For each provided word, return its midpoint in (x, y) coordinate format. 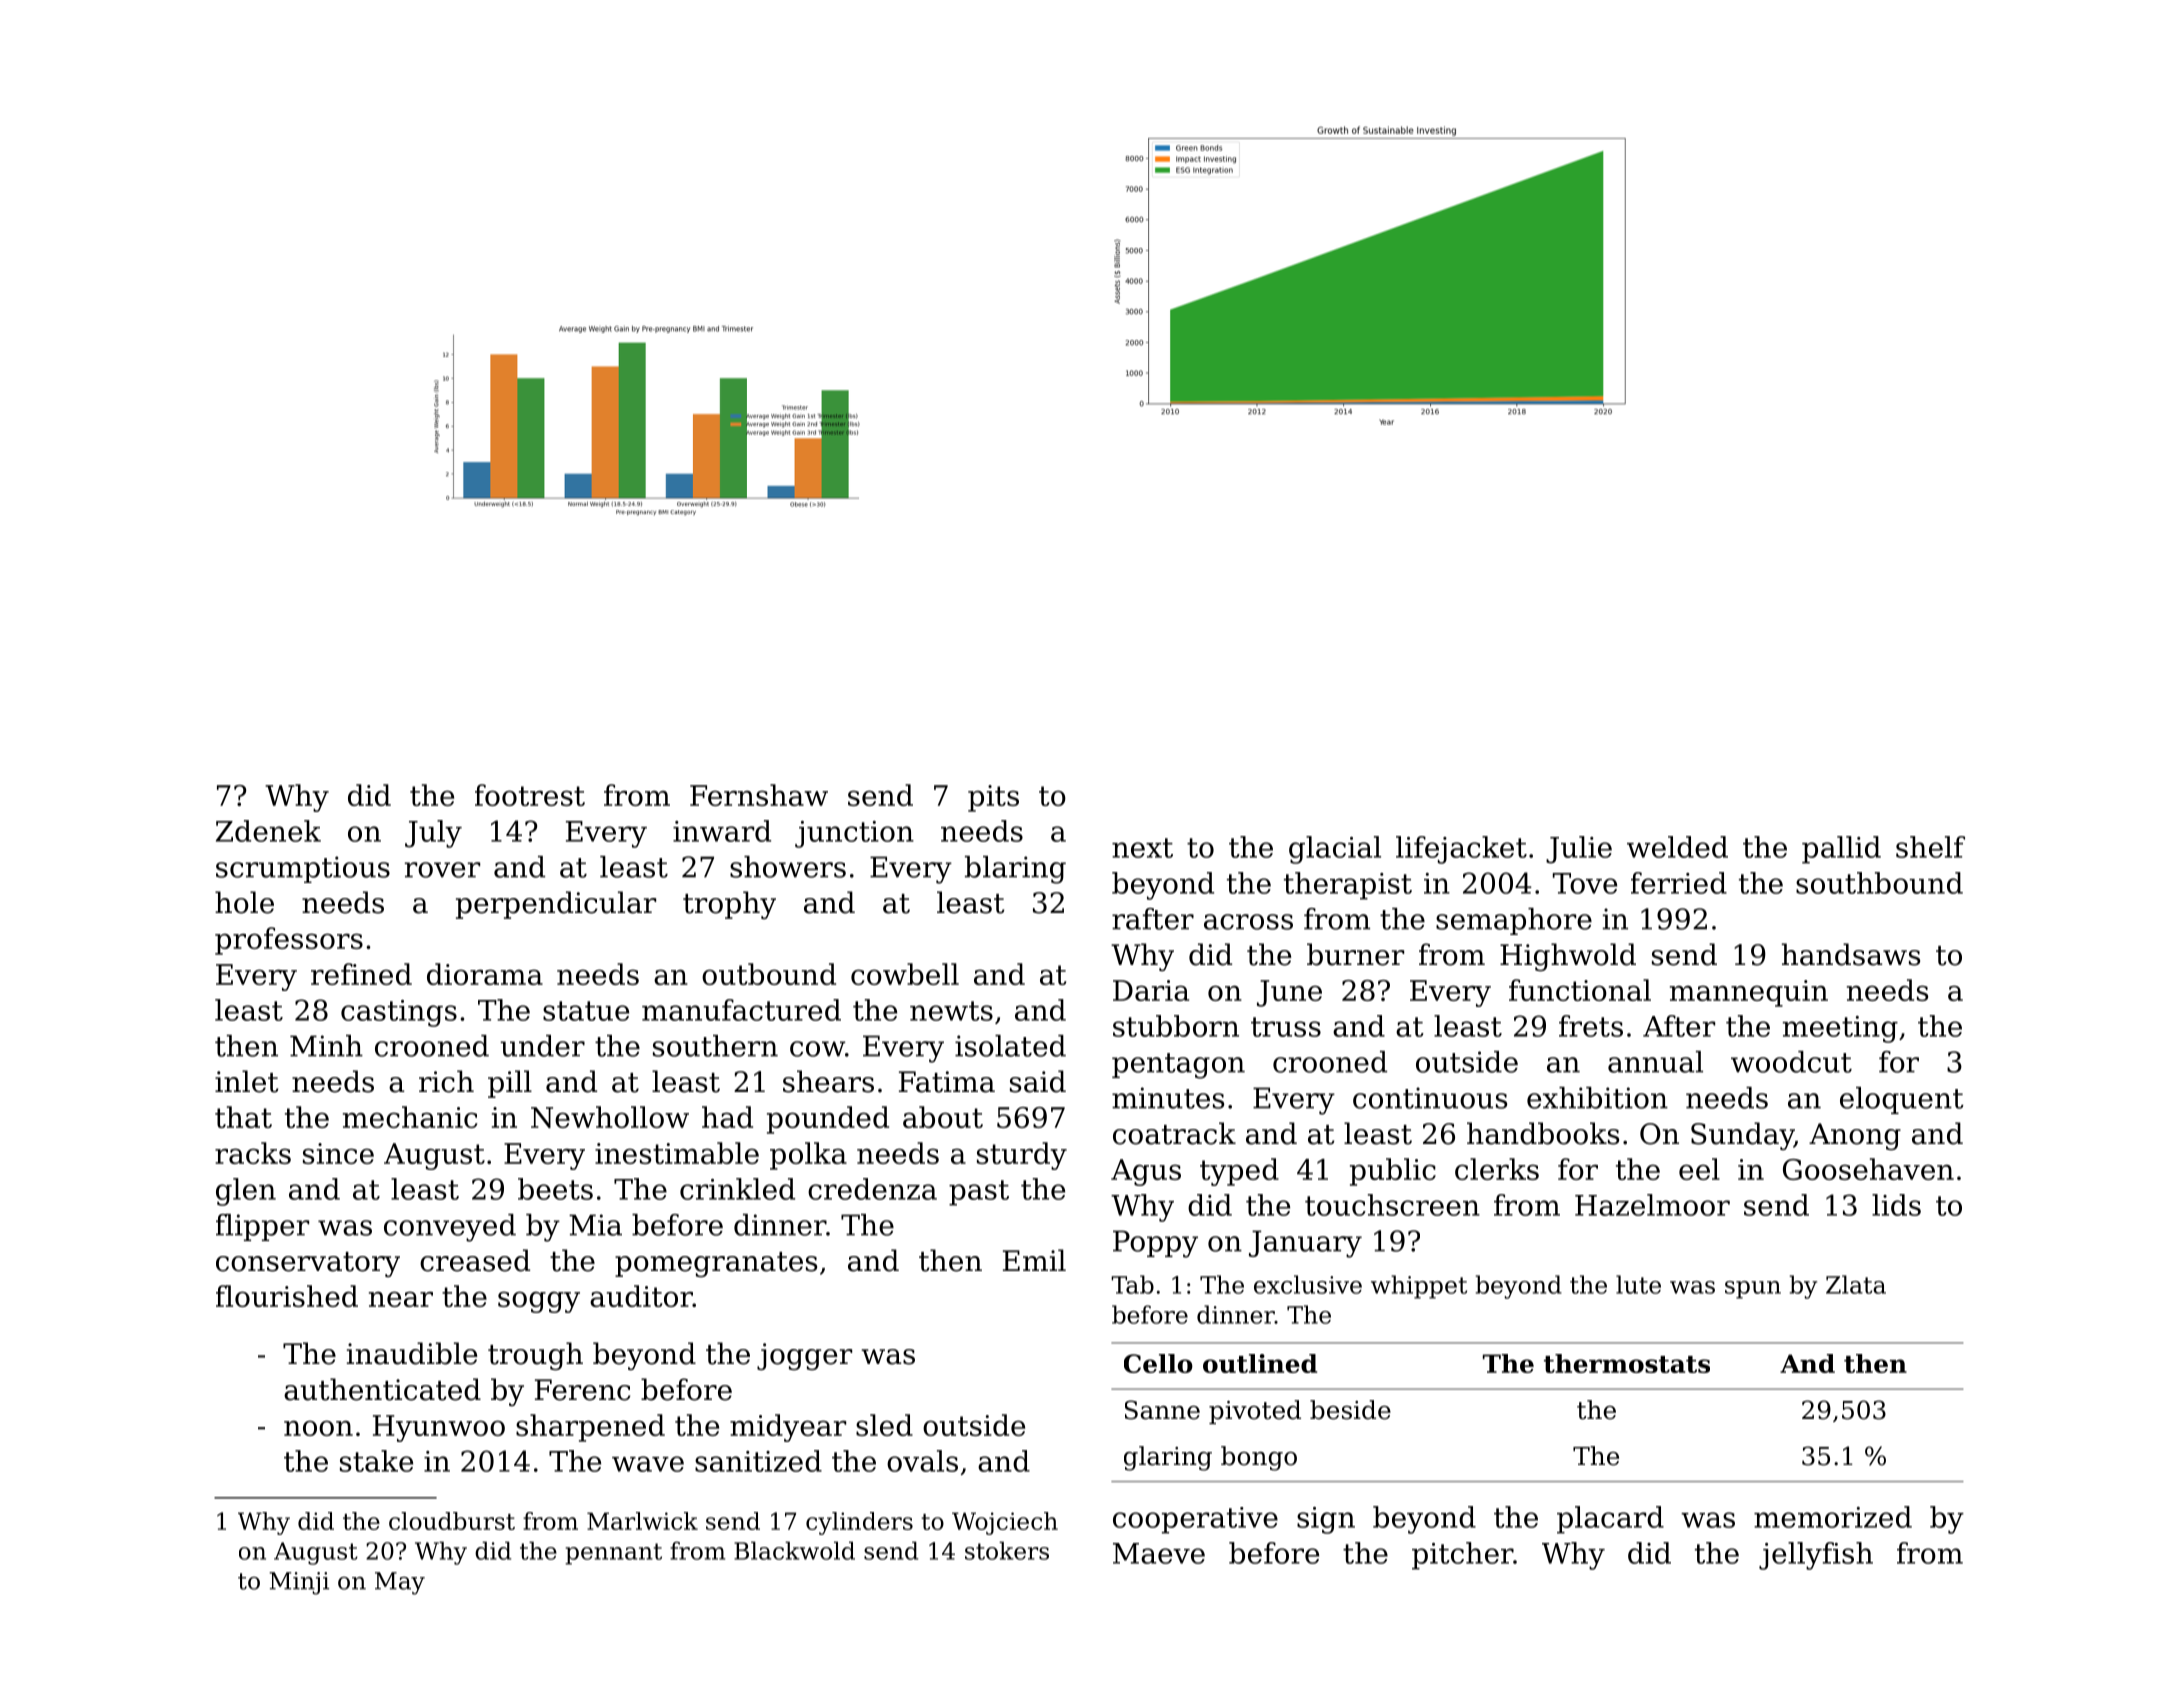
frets (1591, 1026)
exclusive (1308, 1284)
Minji (299, 1583)
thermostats (1627, 1363)
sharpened (590, 1428)
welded (1677, 847)
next (1142, 848)
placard (1610, 1520)
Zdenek (268, 831)
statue (586, 1011)
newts (951, 1011)
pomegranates (716, 1264)
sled (884, 1425)
